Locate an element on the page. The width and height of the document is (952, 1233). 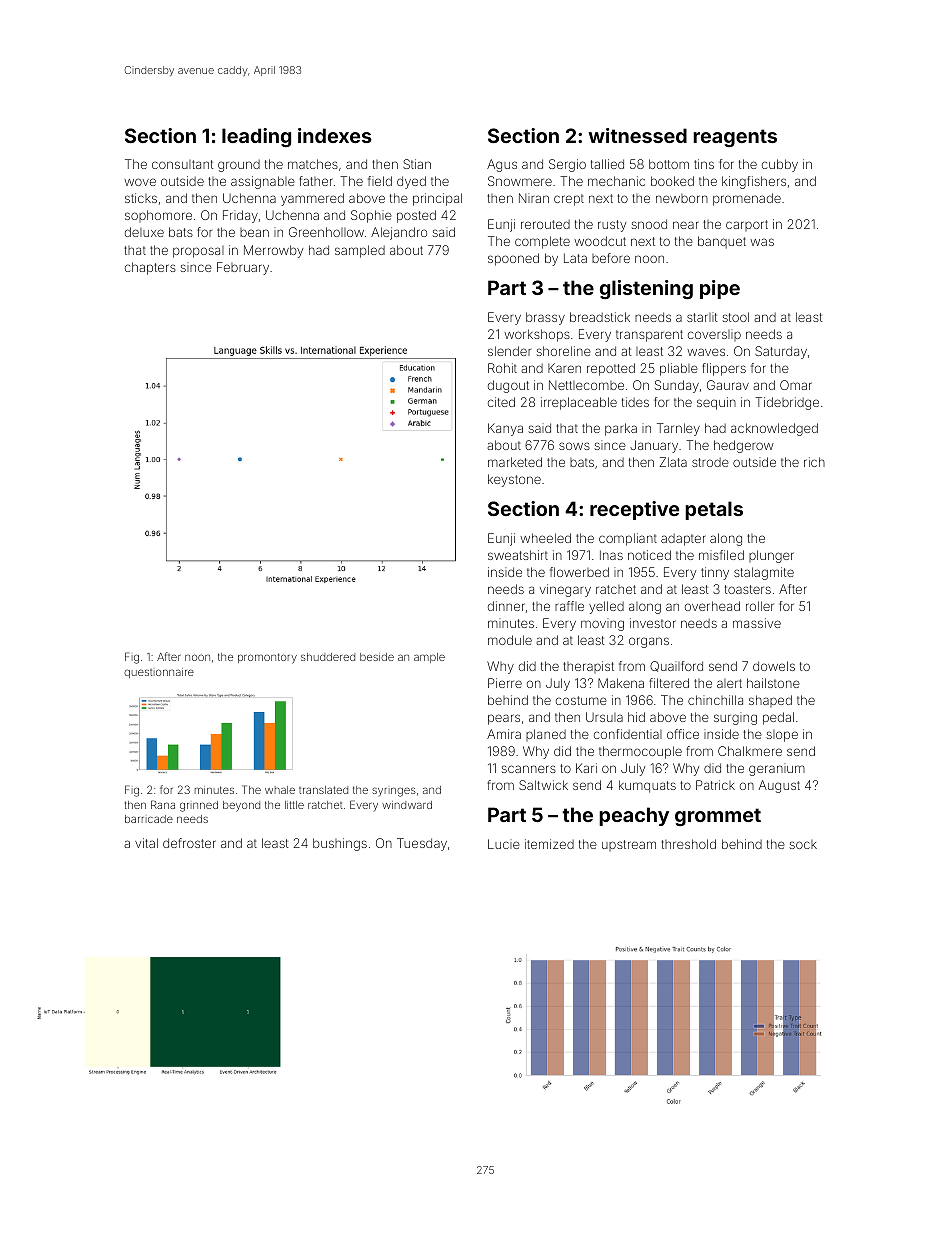
barricade is located at coordinates (149, 819).
